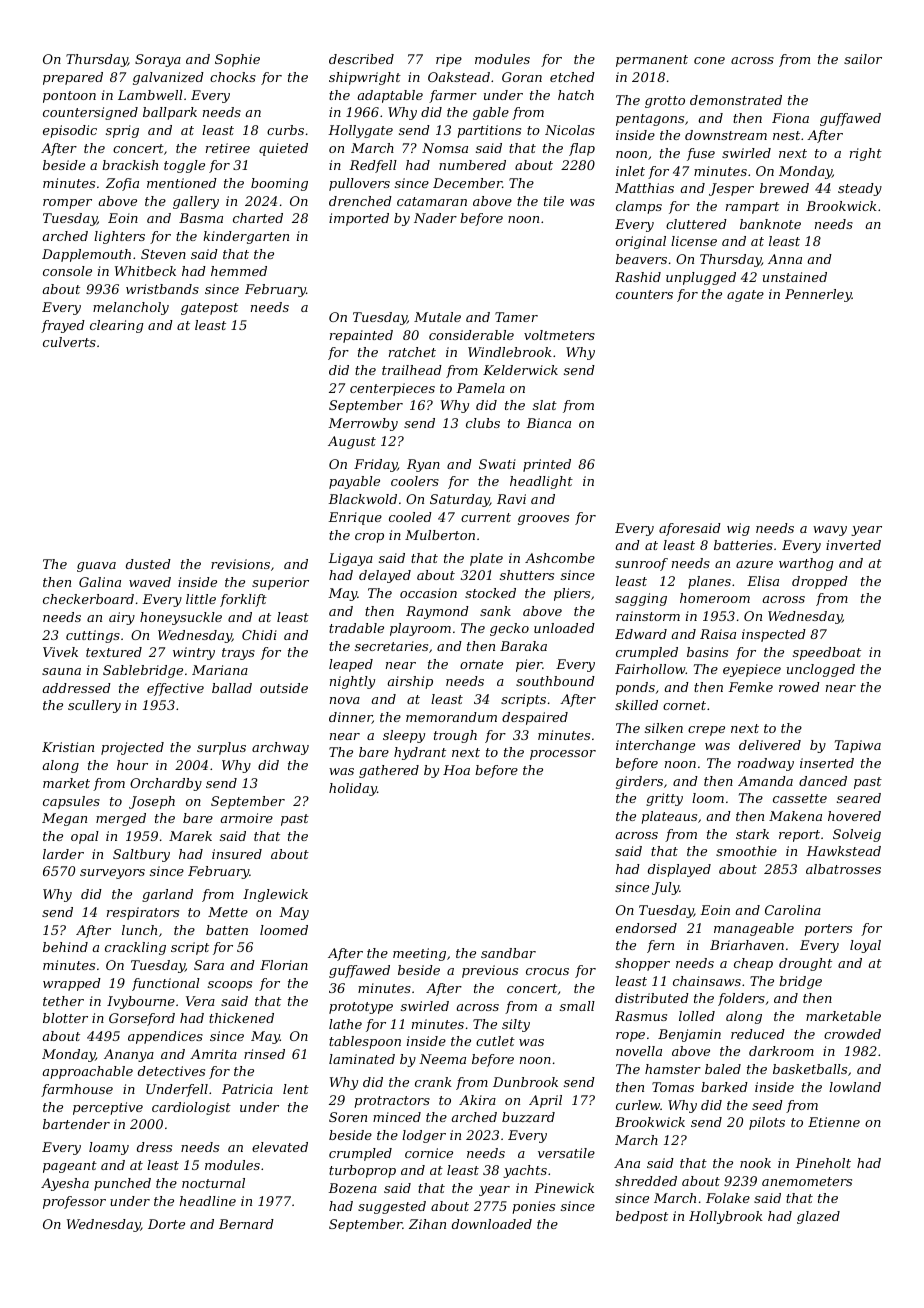  I want to click on dusted, so click(148, 564).
